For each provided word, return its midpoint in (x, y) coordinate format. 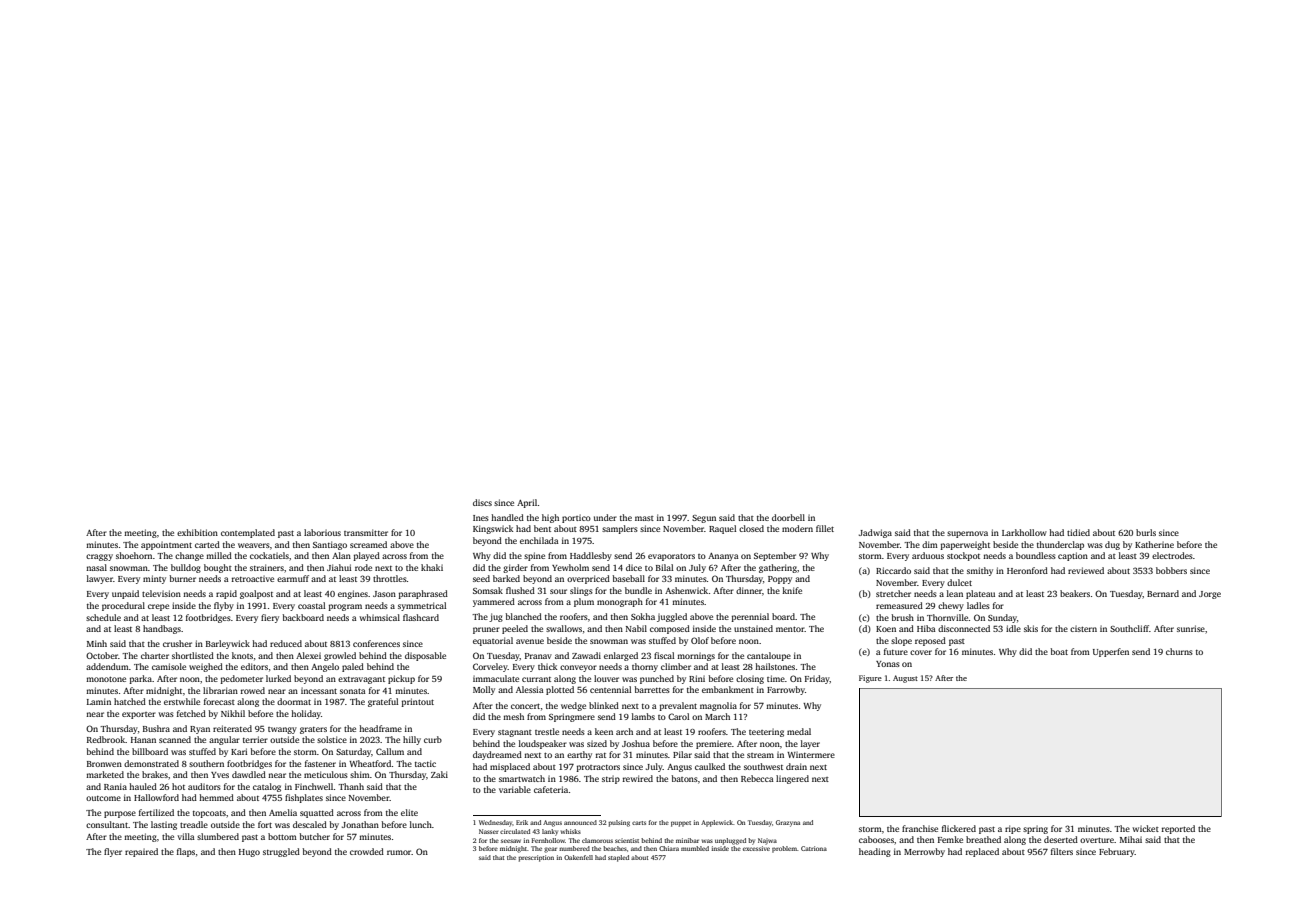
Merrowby (924, 852)
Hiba (926, 628)
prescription (536, 858)
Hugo (249, 853)
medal (799, 731)
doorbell (788, 517)
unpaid (125, 594)
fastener (320, 763)
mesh (513, 716)
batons (685, 778)
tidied (1078, 532)
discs (482, 502)
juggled (672, 617)
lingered (792, 779)
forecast (219, 701)
